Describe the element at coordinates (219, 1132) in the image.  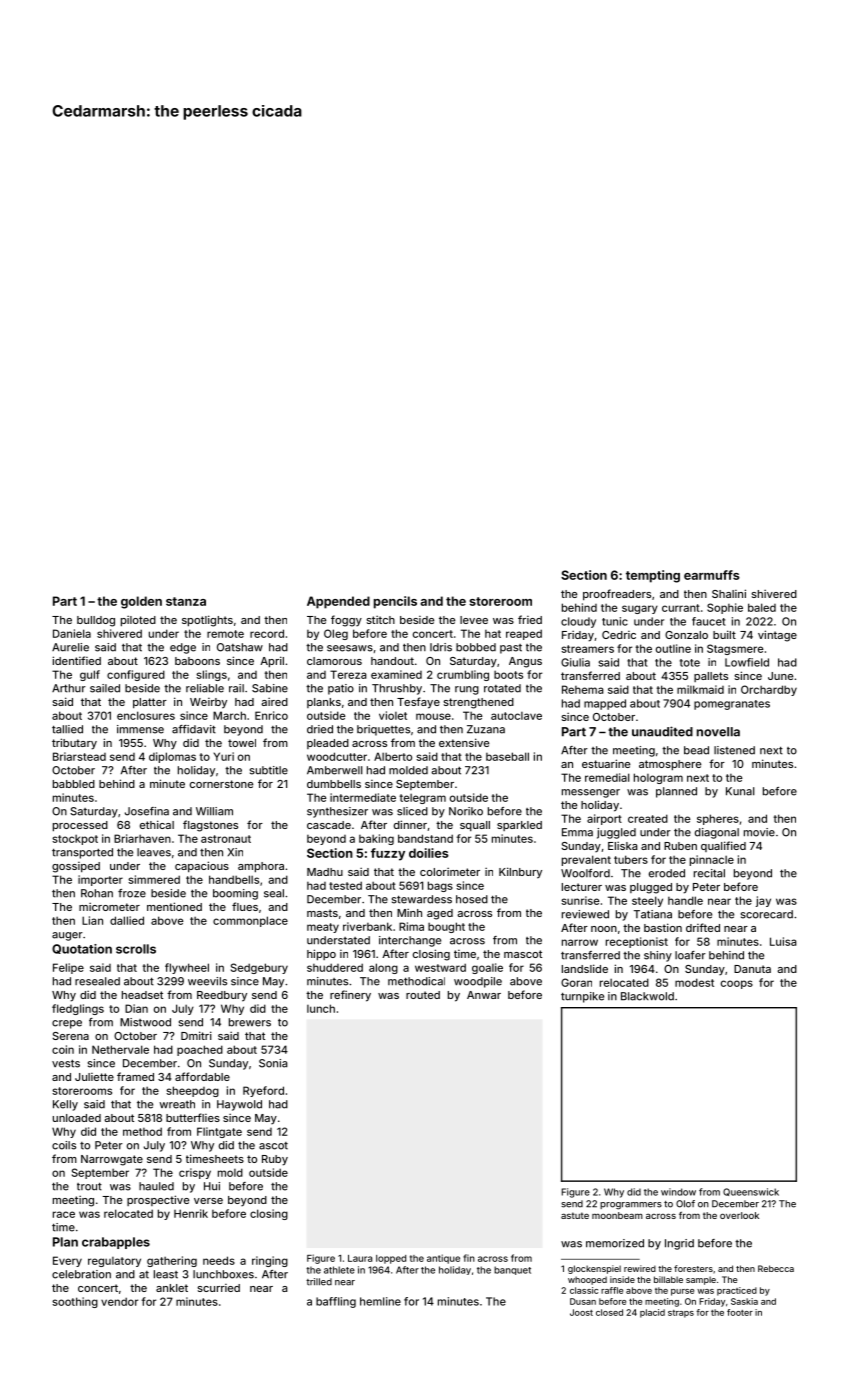
I see `Flintgate` at that location.
